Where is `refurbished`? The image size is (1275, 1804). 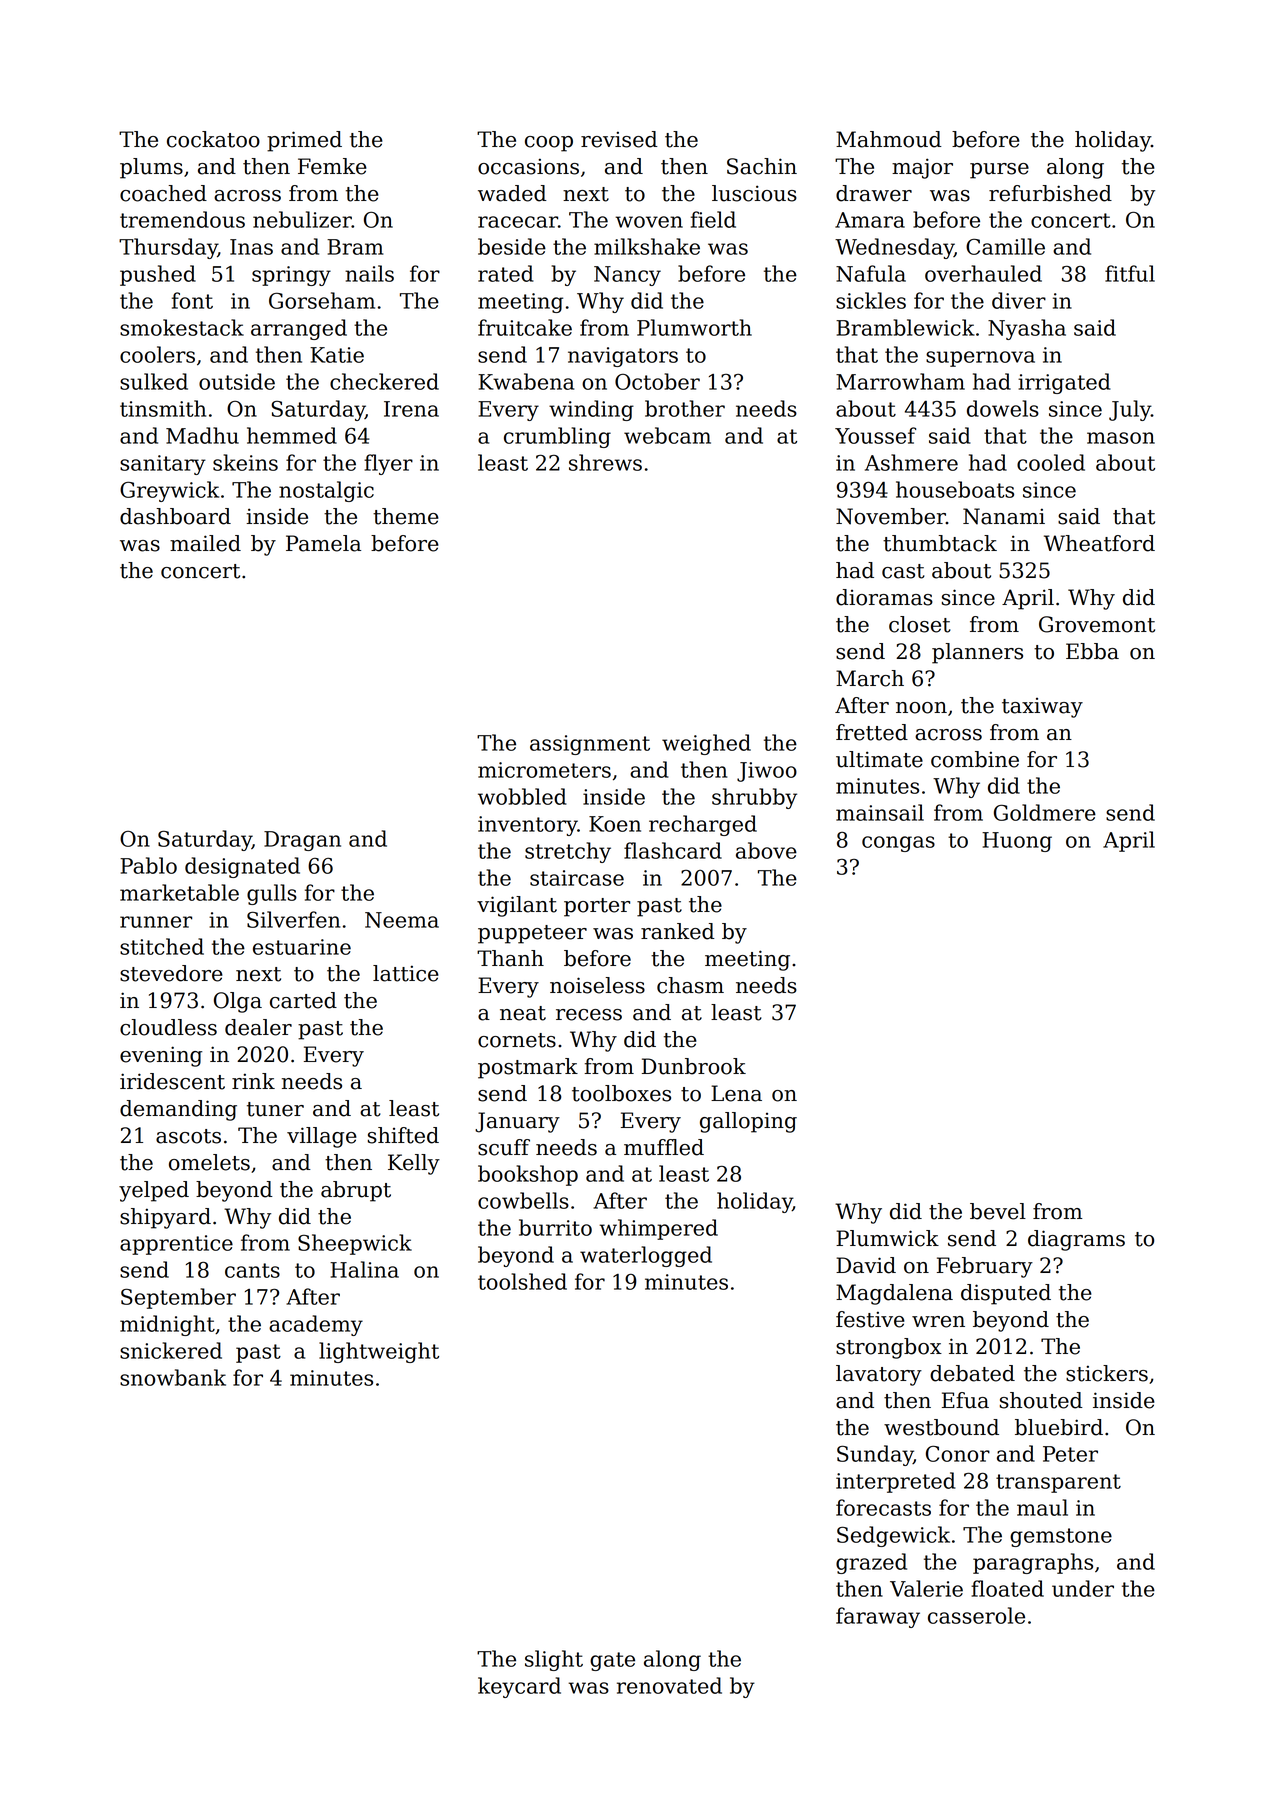
refurbished is located at coordinates (1050, 193).
